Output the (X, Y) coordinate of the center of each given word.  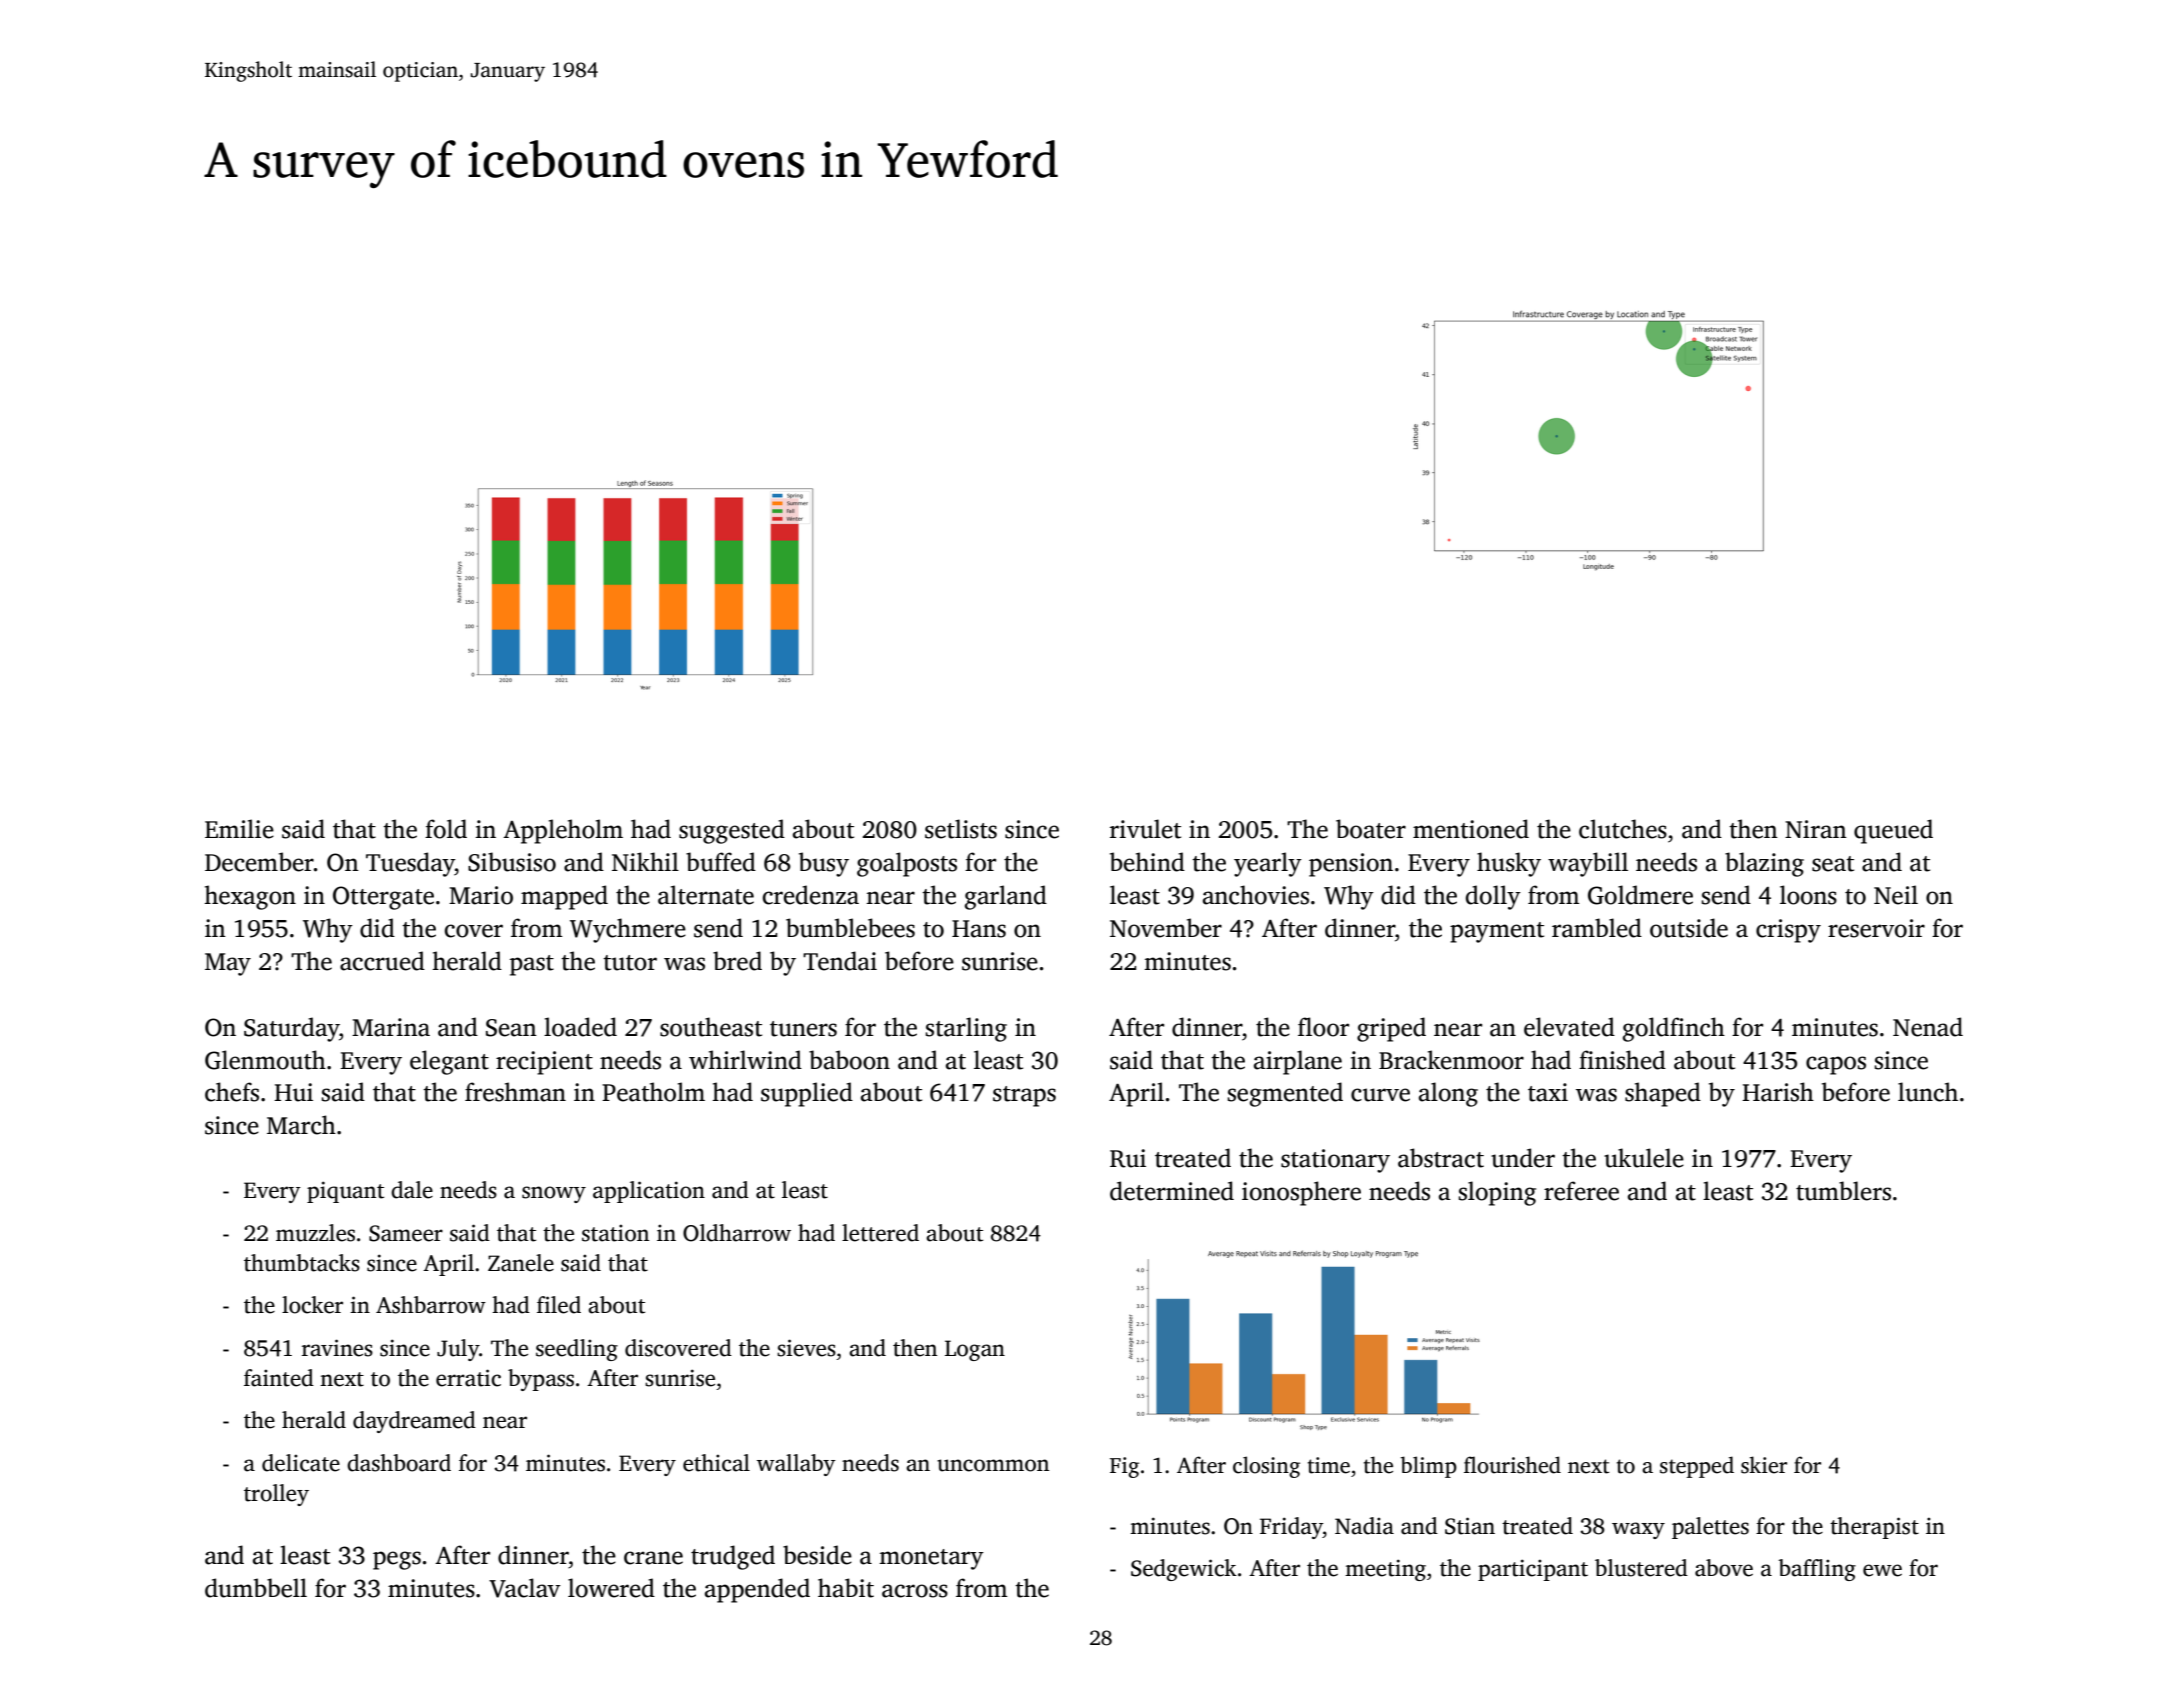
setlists (961, 829)
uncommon (993, 1465)
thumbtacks (302, 1263)
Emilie (239, 829)
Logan (975, 1350)
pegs (397, 1560)
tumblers (1843, 1191)
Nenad (1928, 1027)
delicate (301, 1463)
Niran (1816, 829)
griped (1391, 1029)
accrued (382, 961)
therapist (1874, 1528)
